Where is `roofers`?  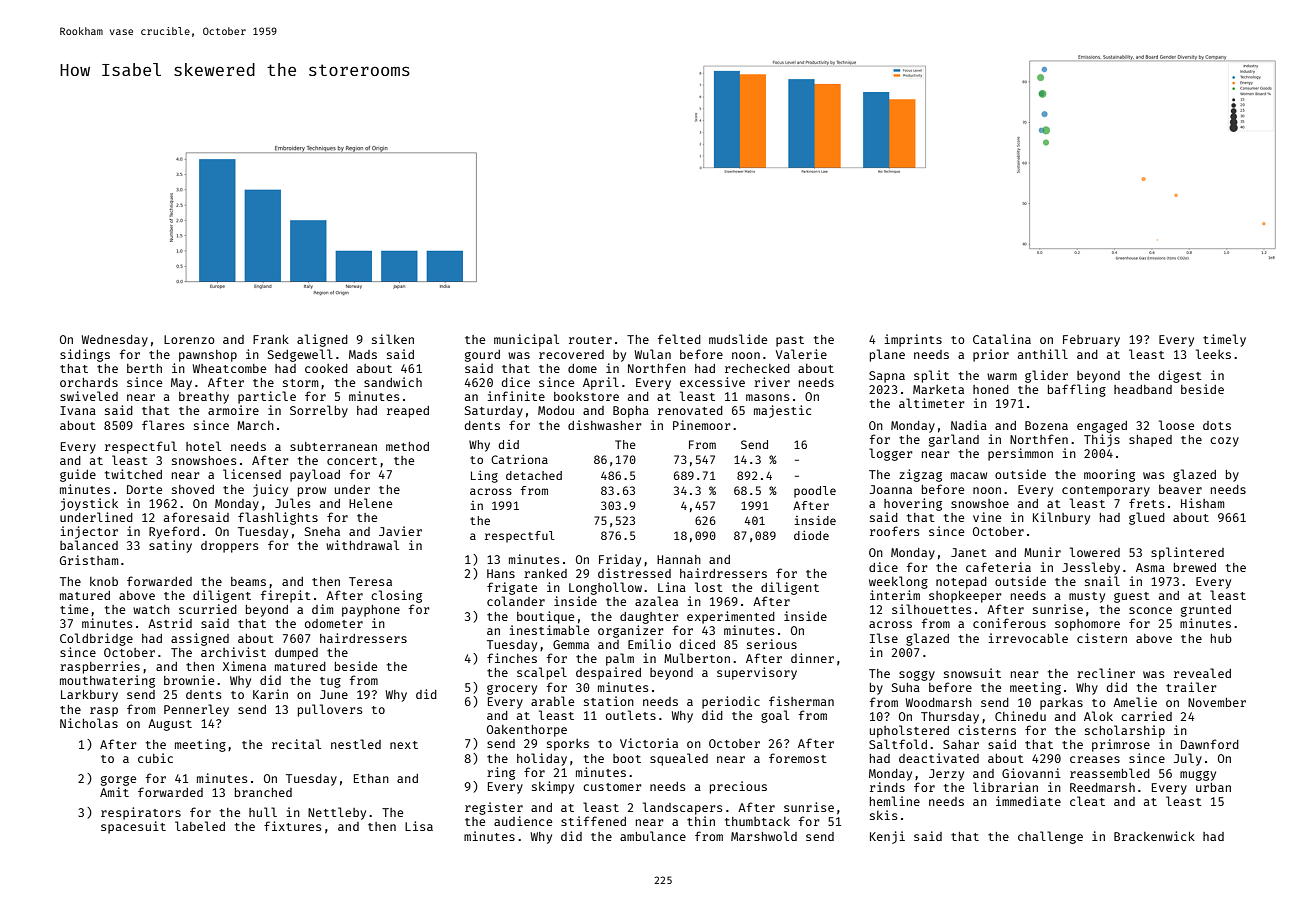 roofers is located at coordinates (894, 531).
